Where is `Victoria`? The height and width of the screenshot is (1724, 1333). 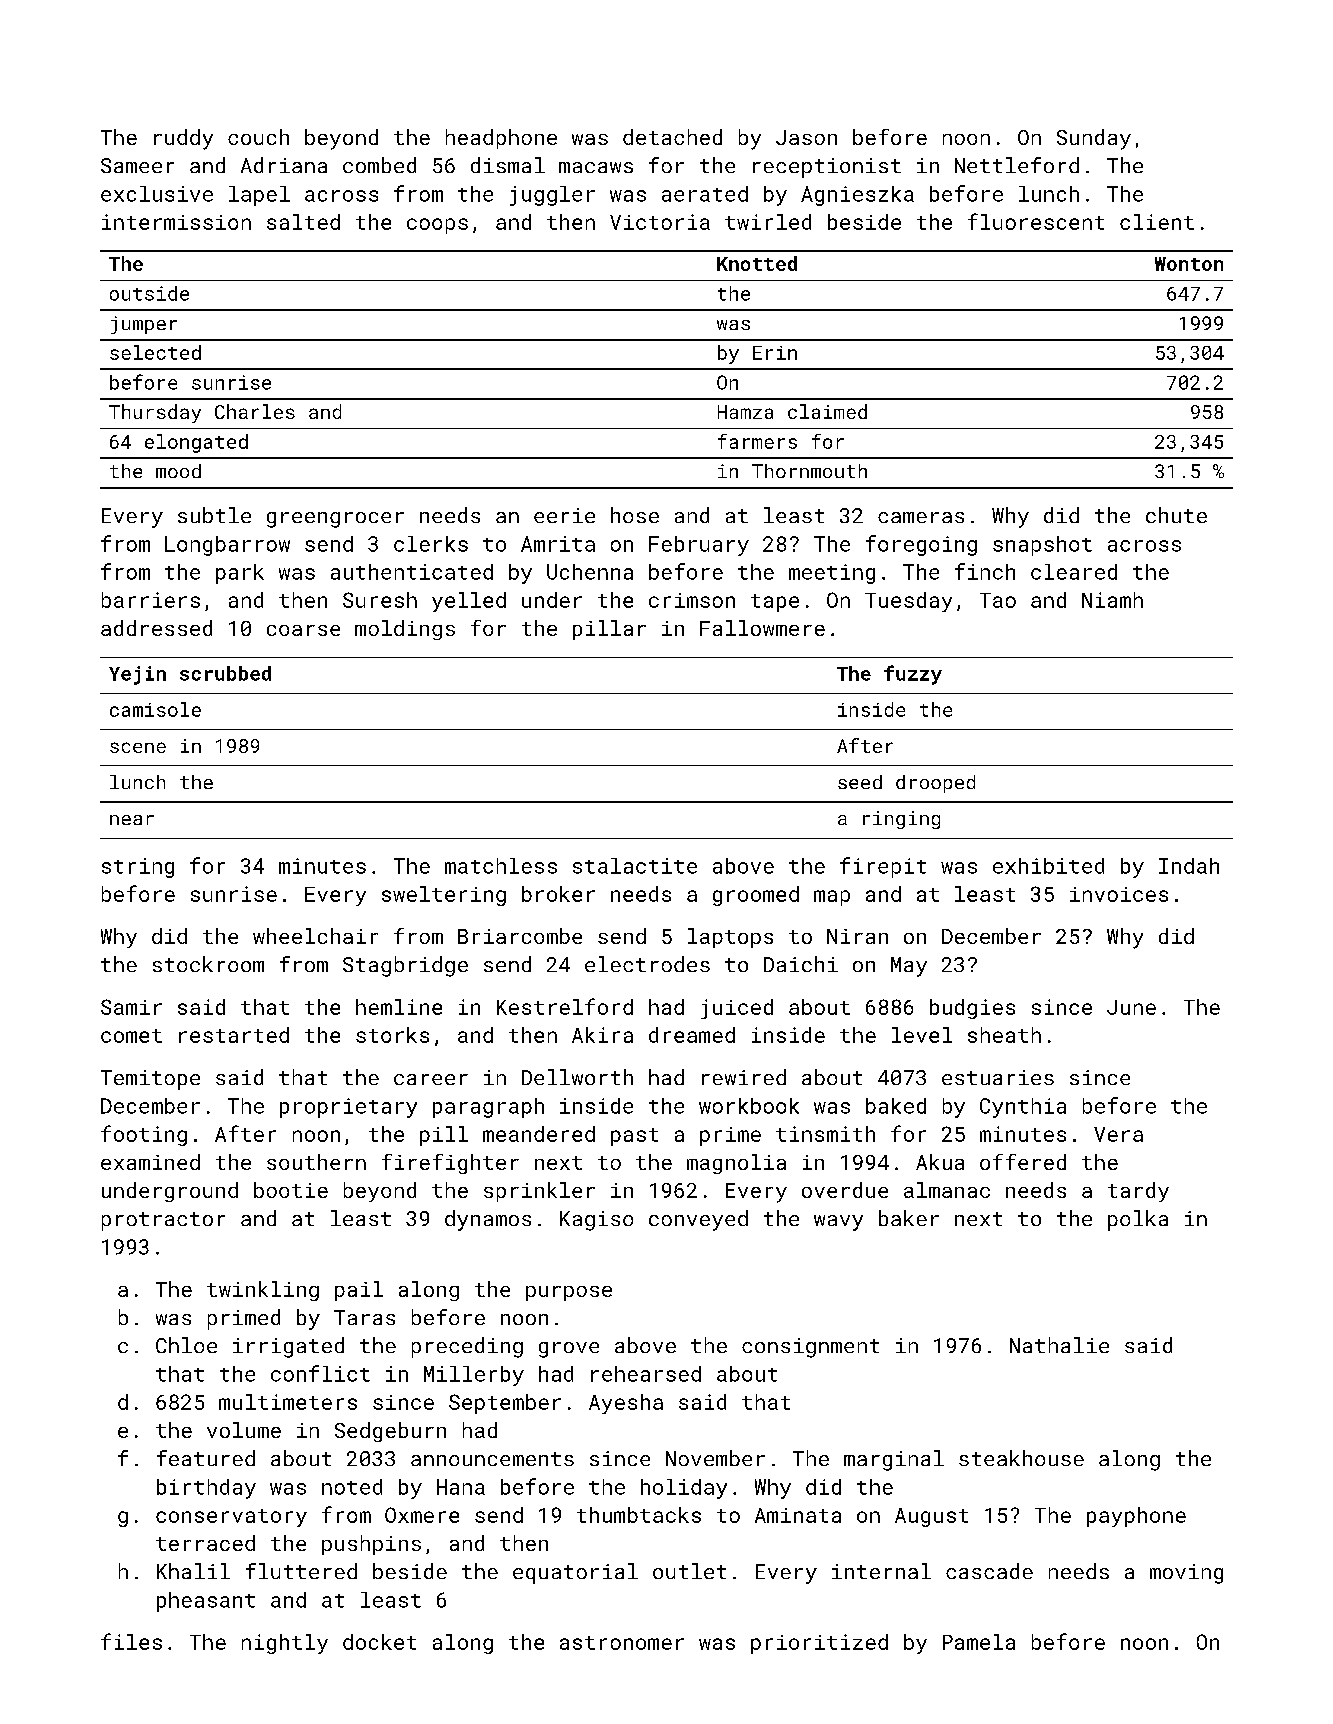 Victoria is located at coordinates (660, 222).
